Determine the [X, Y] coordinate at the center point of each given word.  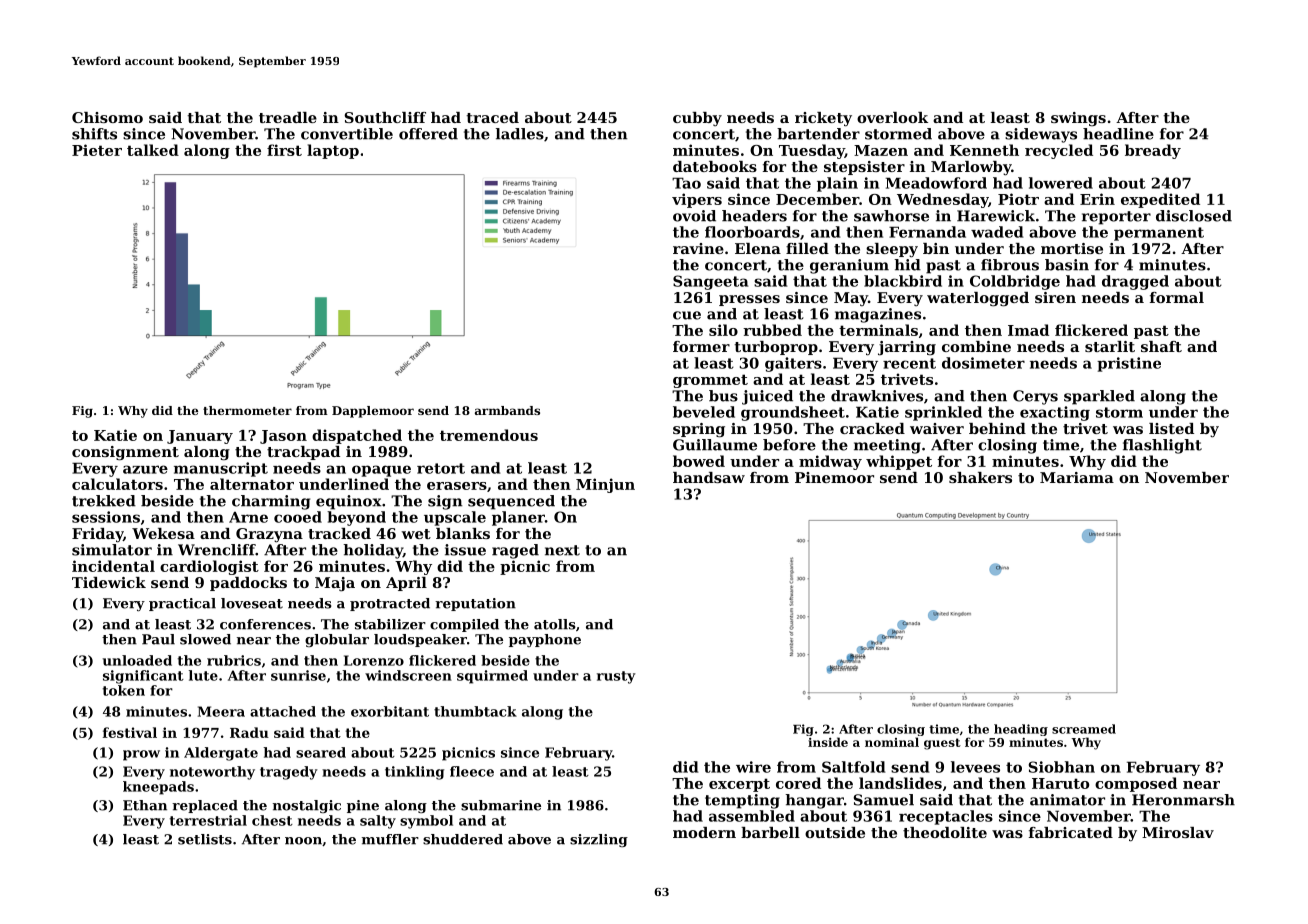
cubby [697, 119]
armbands [507, 410]
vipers [697, 200]
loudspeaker [420, 640]
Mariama [1077, 477]
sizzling [599, 840]
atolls [555, 624]
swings [1078, 119]
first [284, 150]
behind [997, 428]
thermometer [247, 410]
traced [492, 117]
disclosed [1194, 216]
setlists [205, 839]
